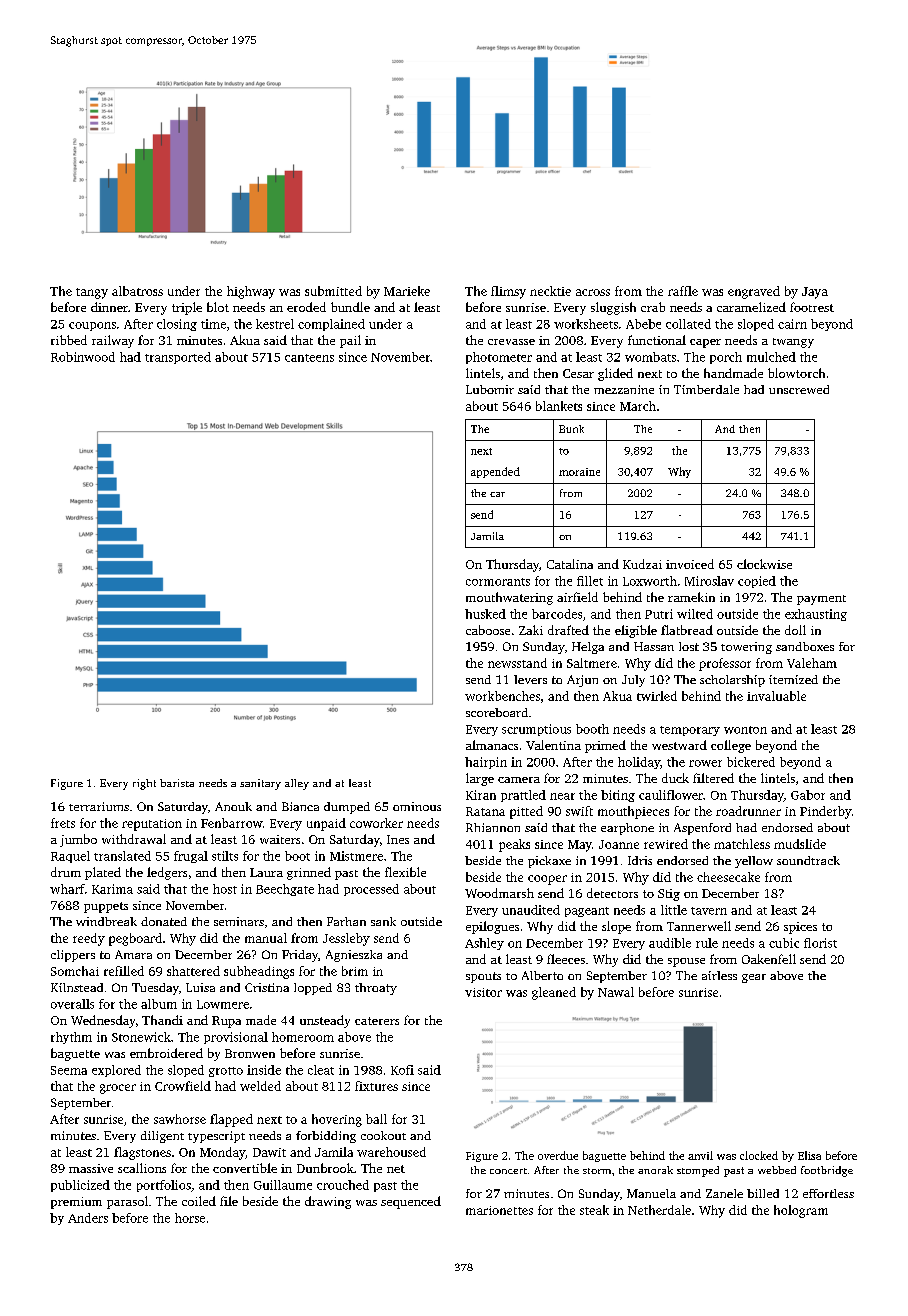 The image size is (908, 1316). Describe the element at coordinates (683, 291) in the document. I see `raffle` at that location.
